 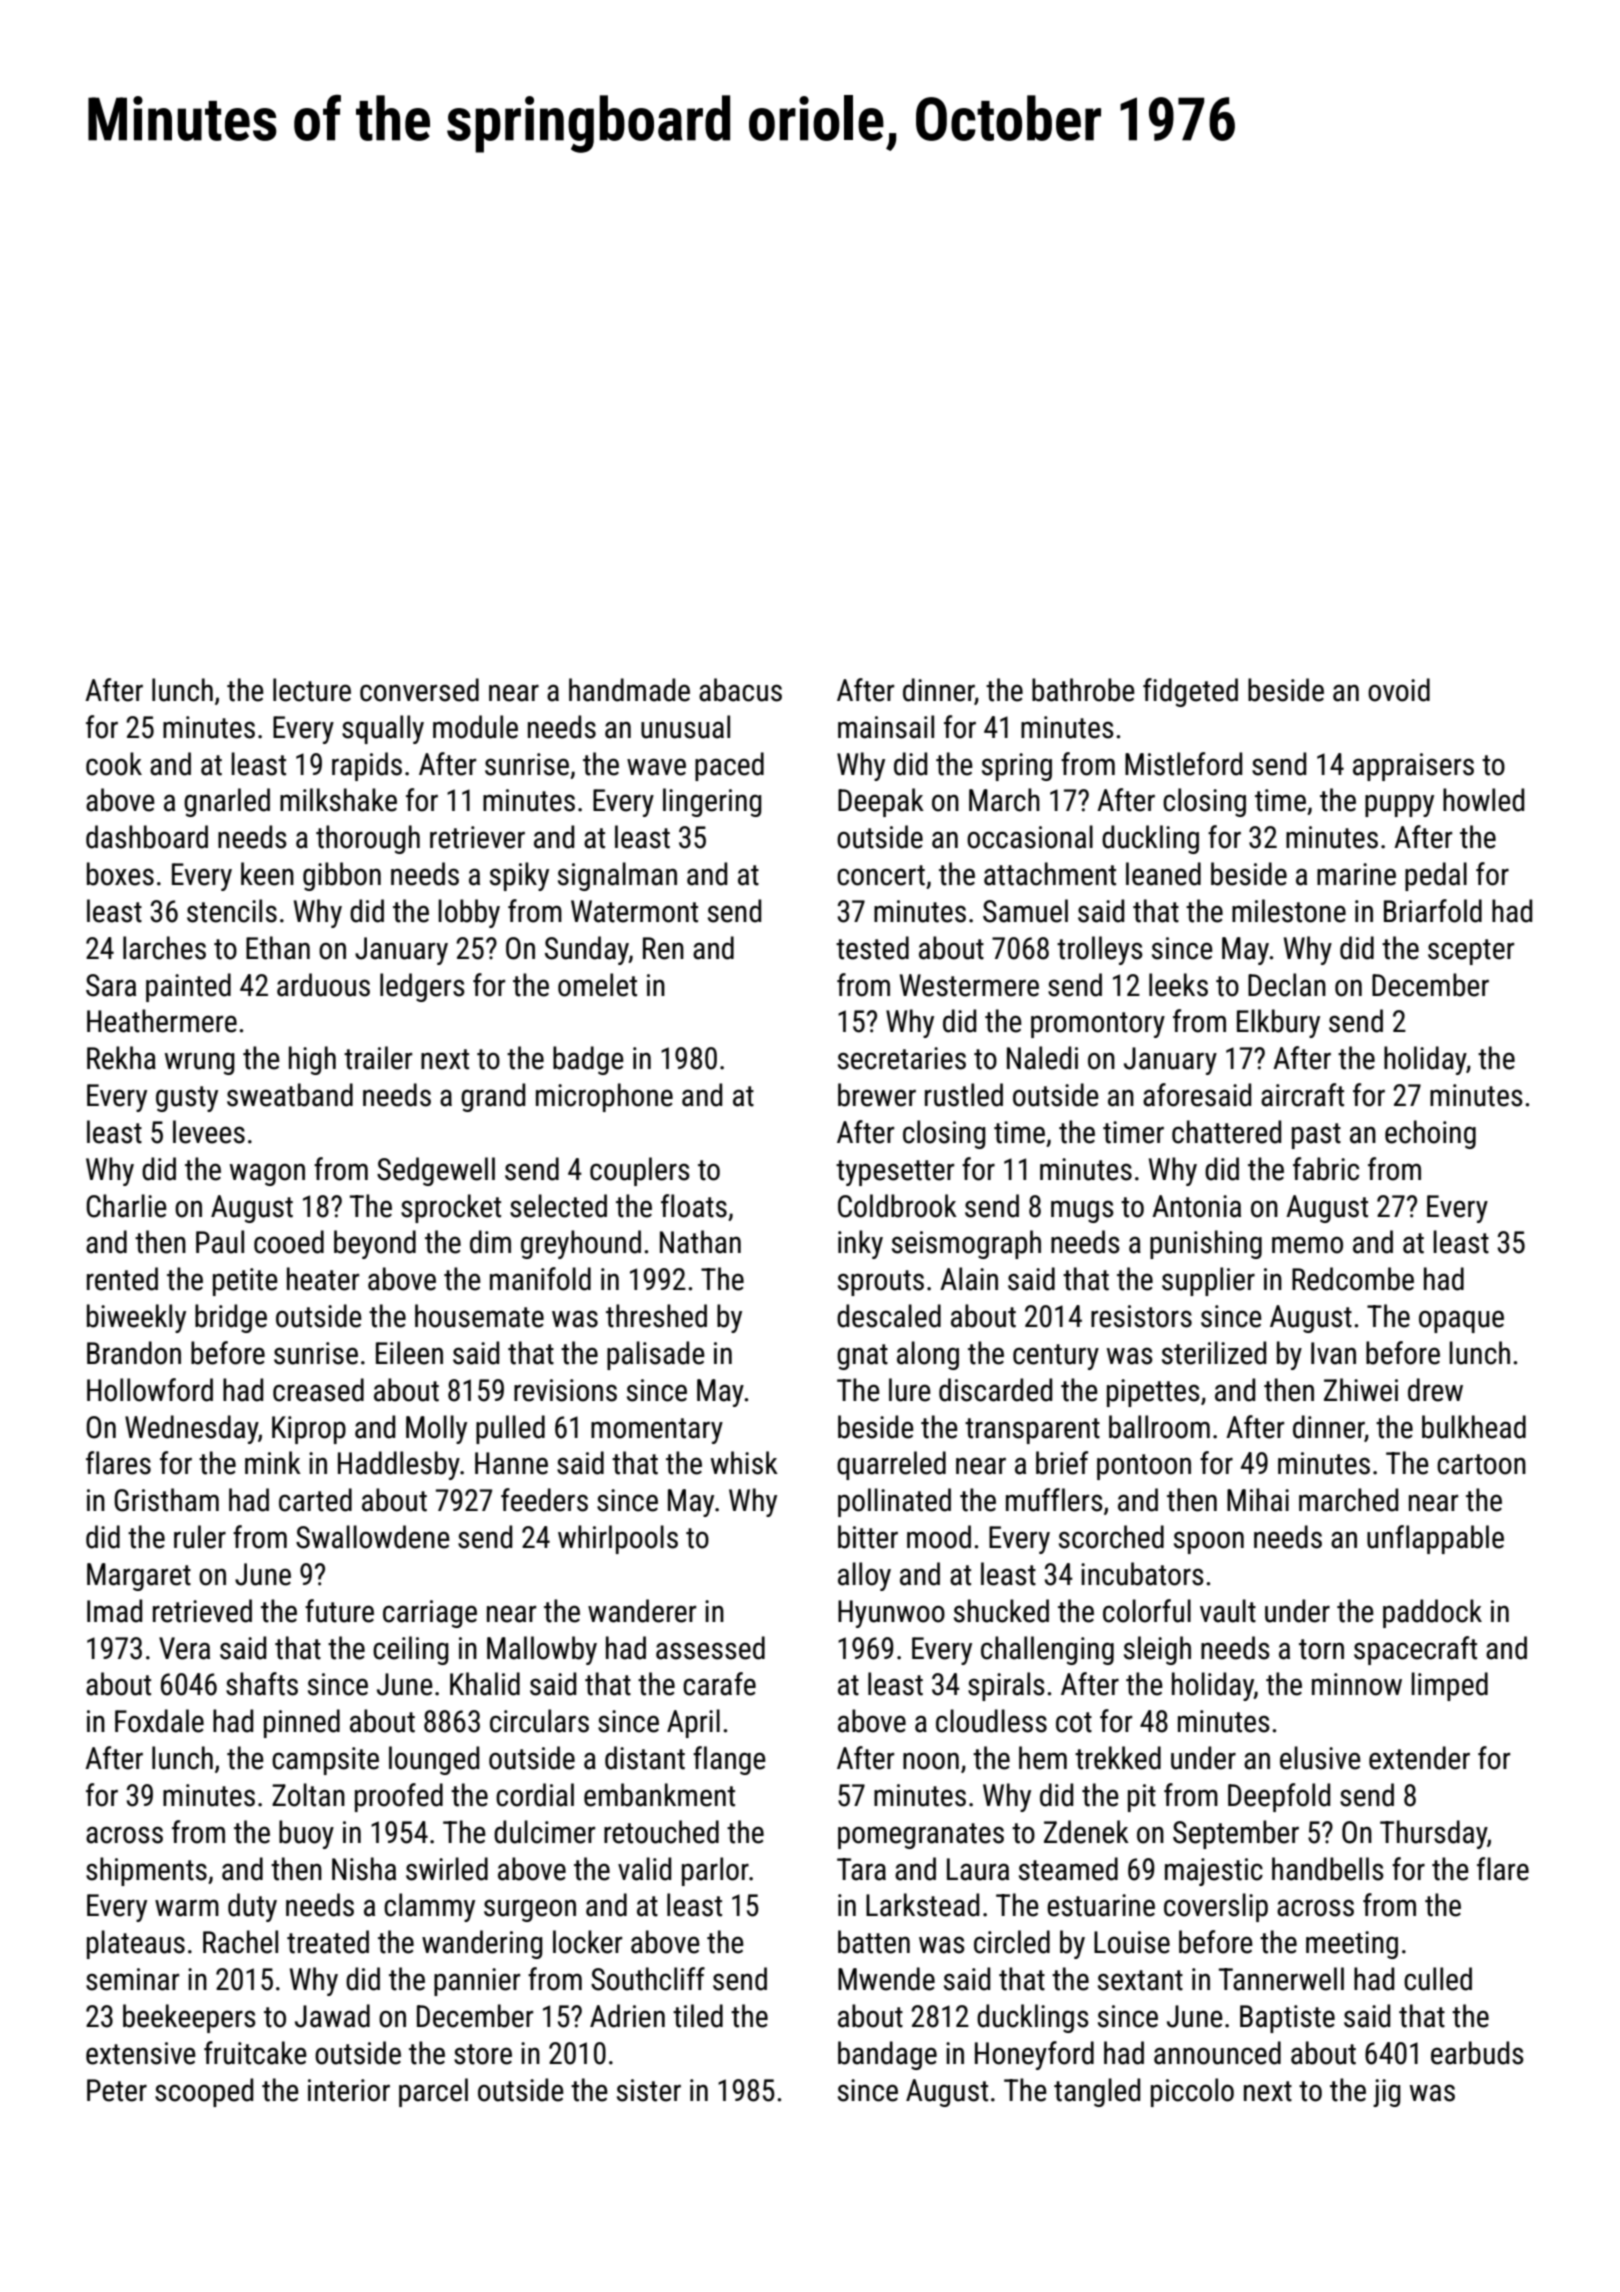 I want to click on keen, so click(x=267, y=874).
